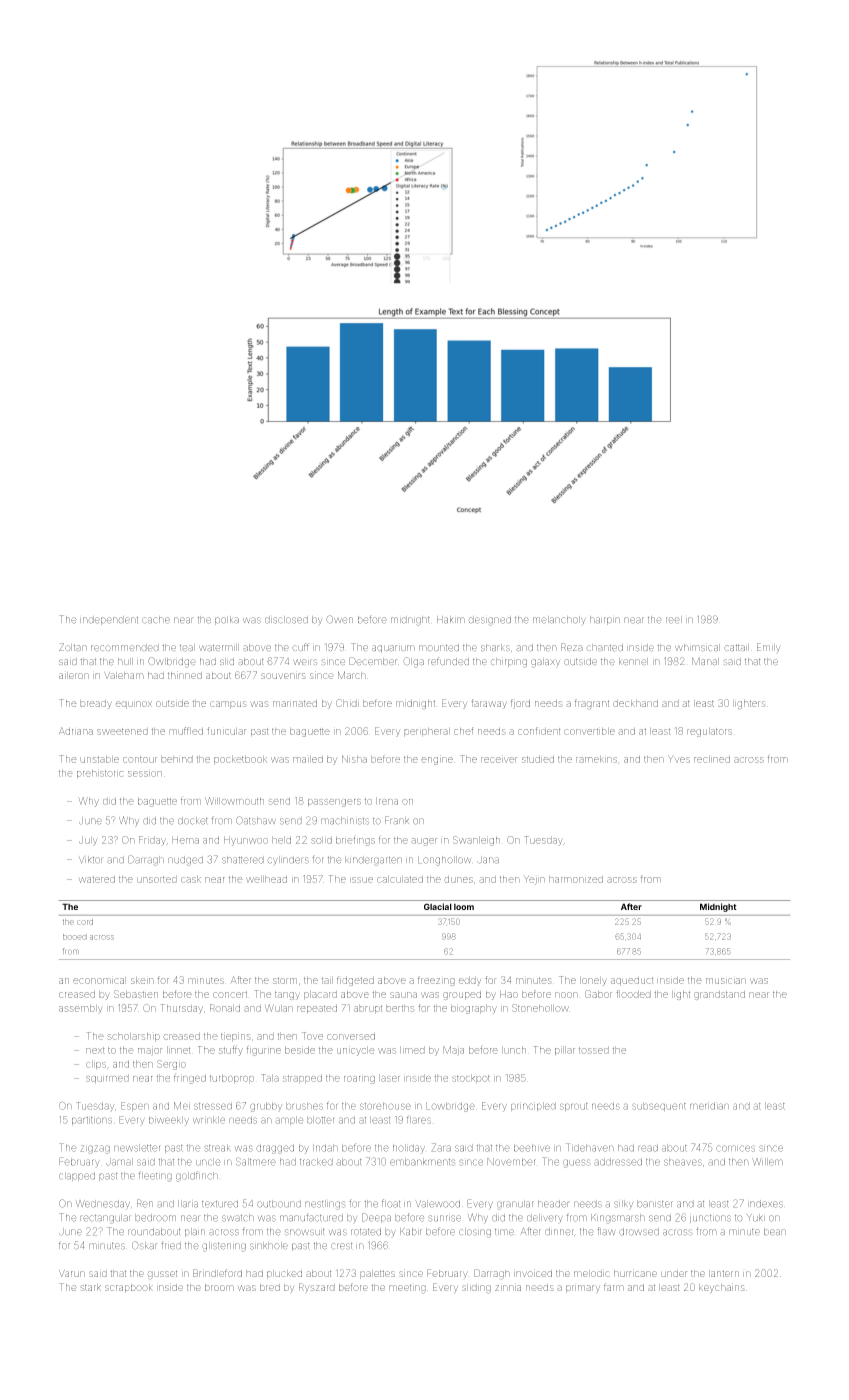 This screenshot has width=849, height=1400. What do you see at coordinates (532, 1148) in the screenshot?
I see `beehive` at bounding box center [532, 1148].
